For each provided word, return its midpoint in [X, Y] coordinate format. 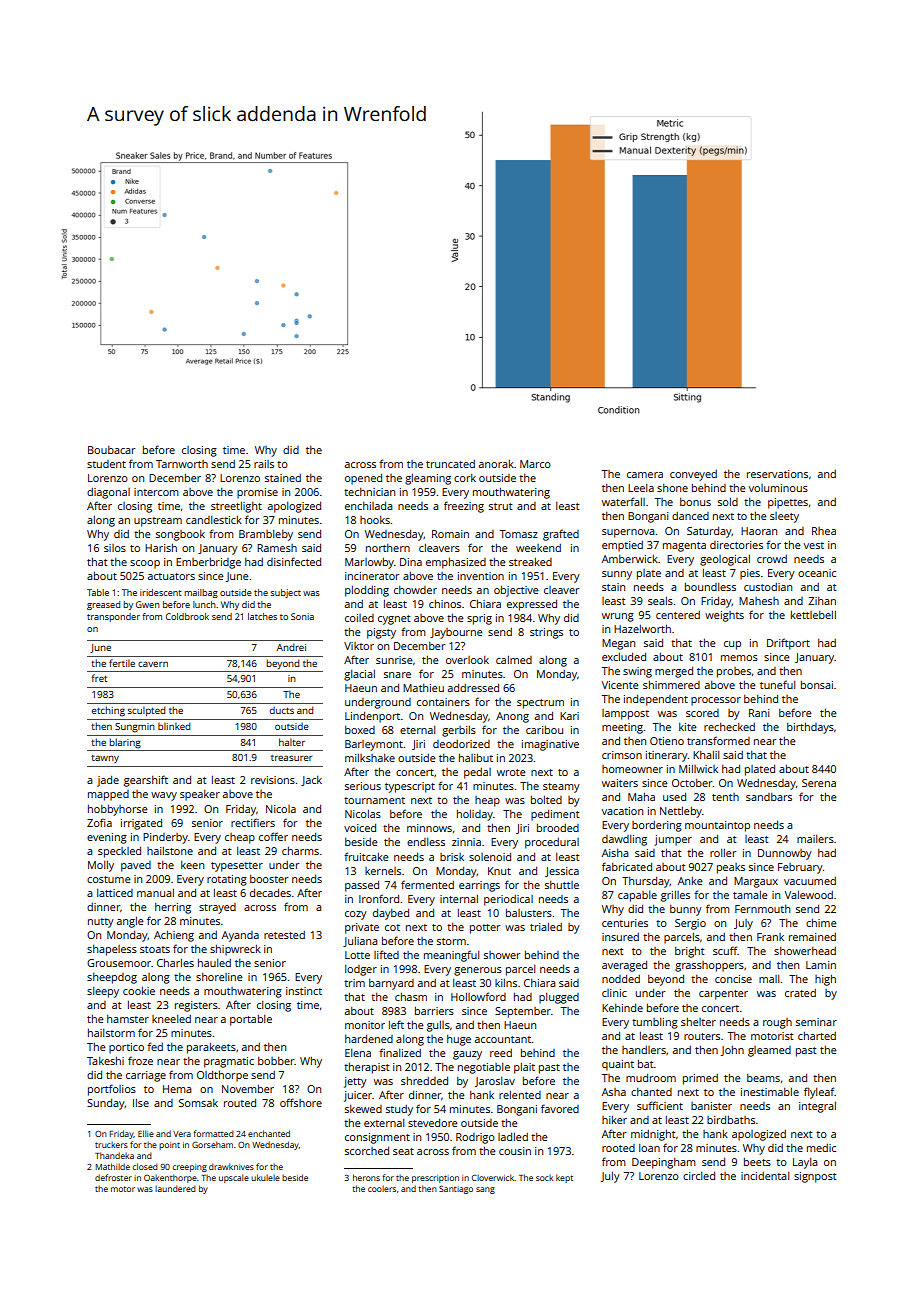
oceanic [817, 573]
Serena [819, 783]
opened [363, 479]
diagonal [108, 493]
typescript [410, 787]
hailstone [170, 851]
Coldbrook [187, 616]
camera [645, 475]
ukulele [265, 1177]
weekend [538, 548]
